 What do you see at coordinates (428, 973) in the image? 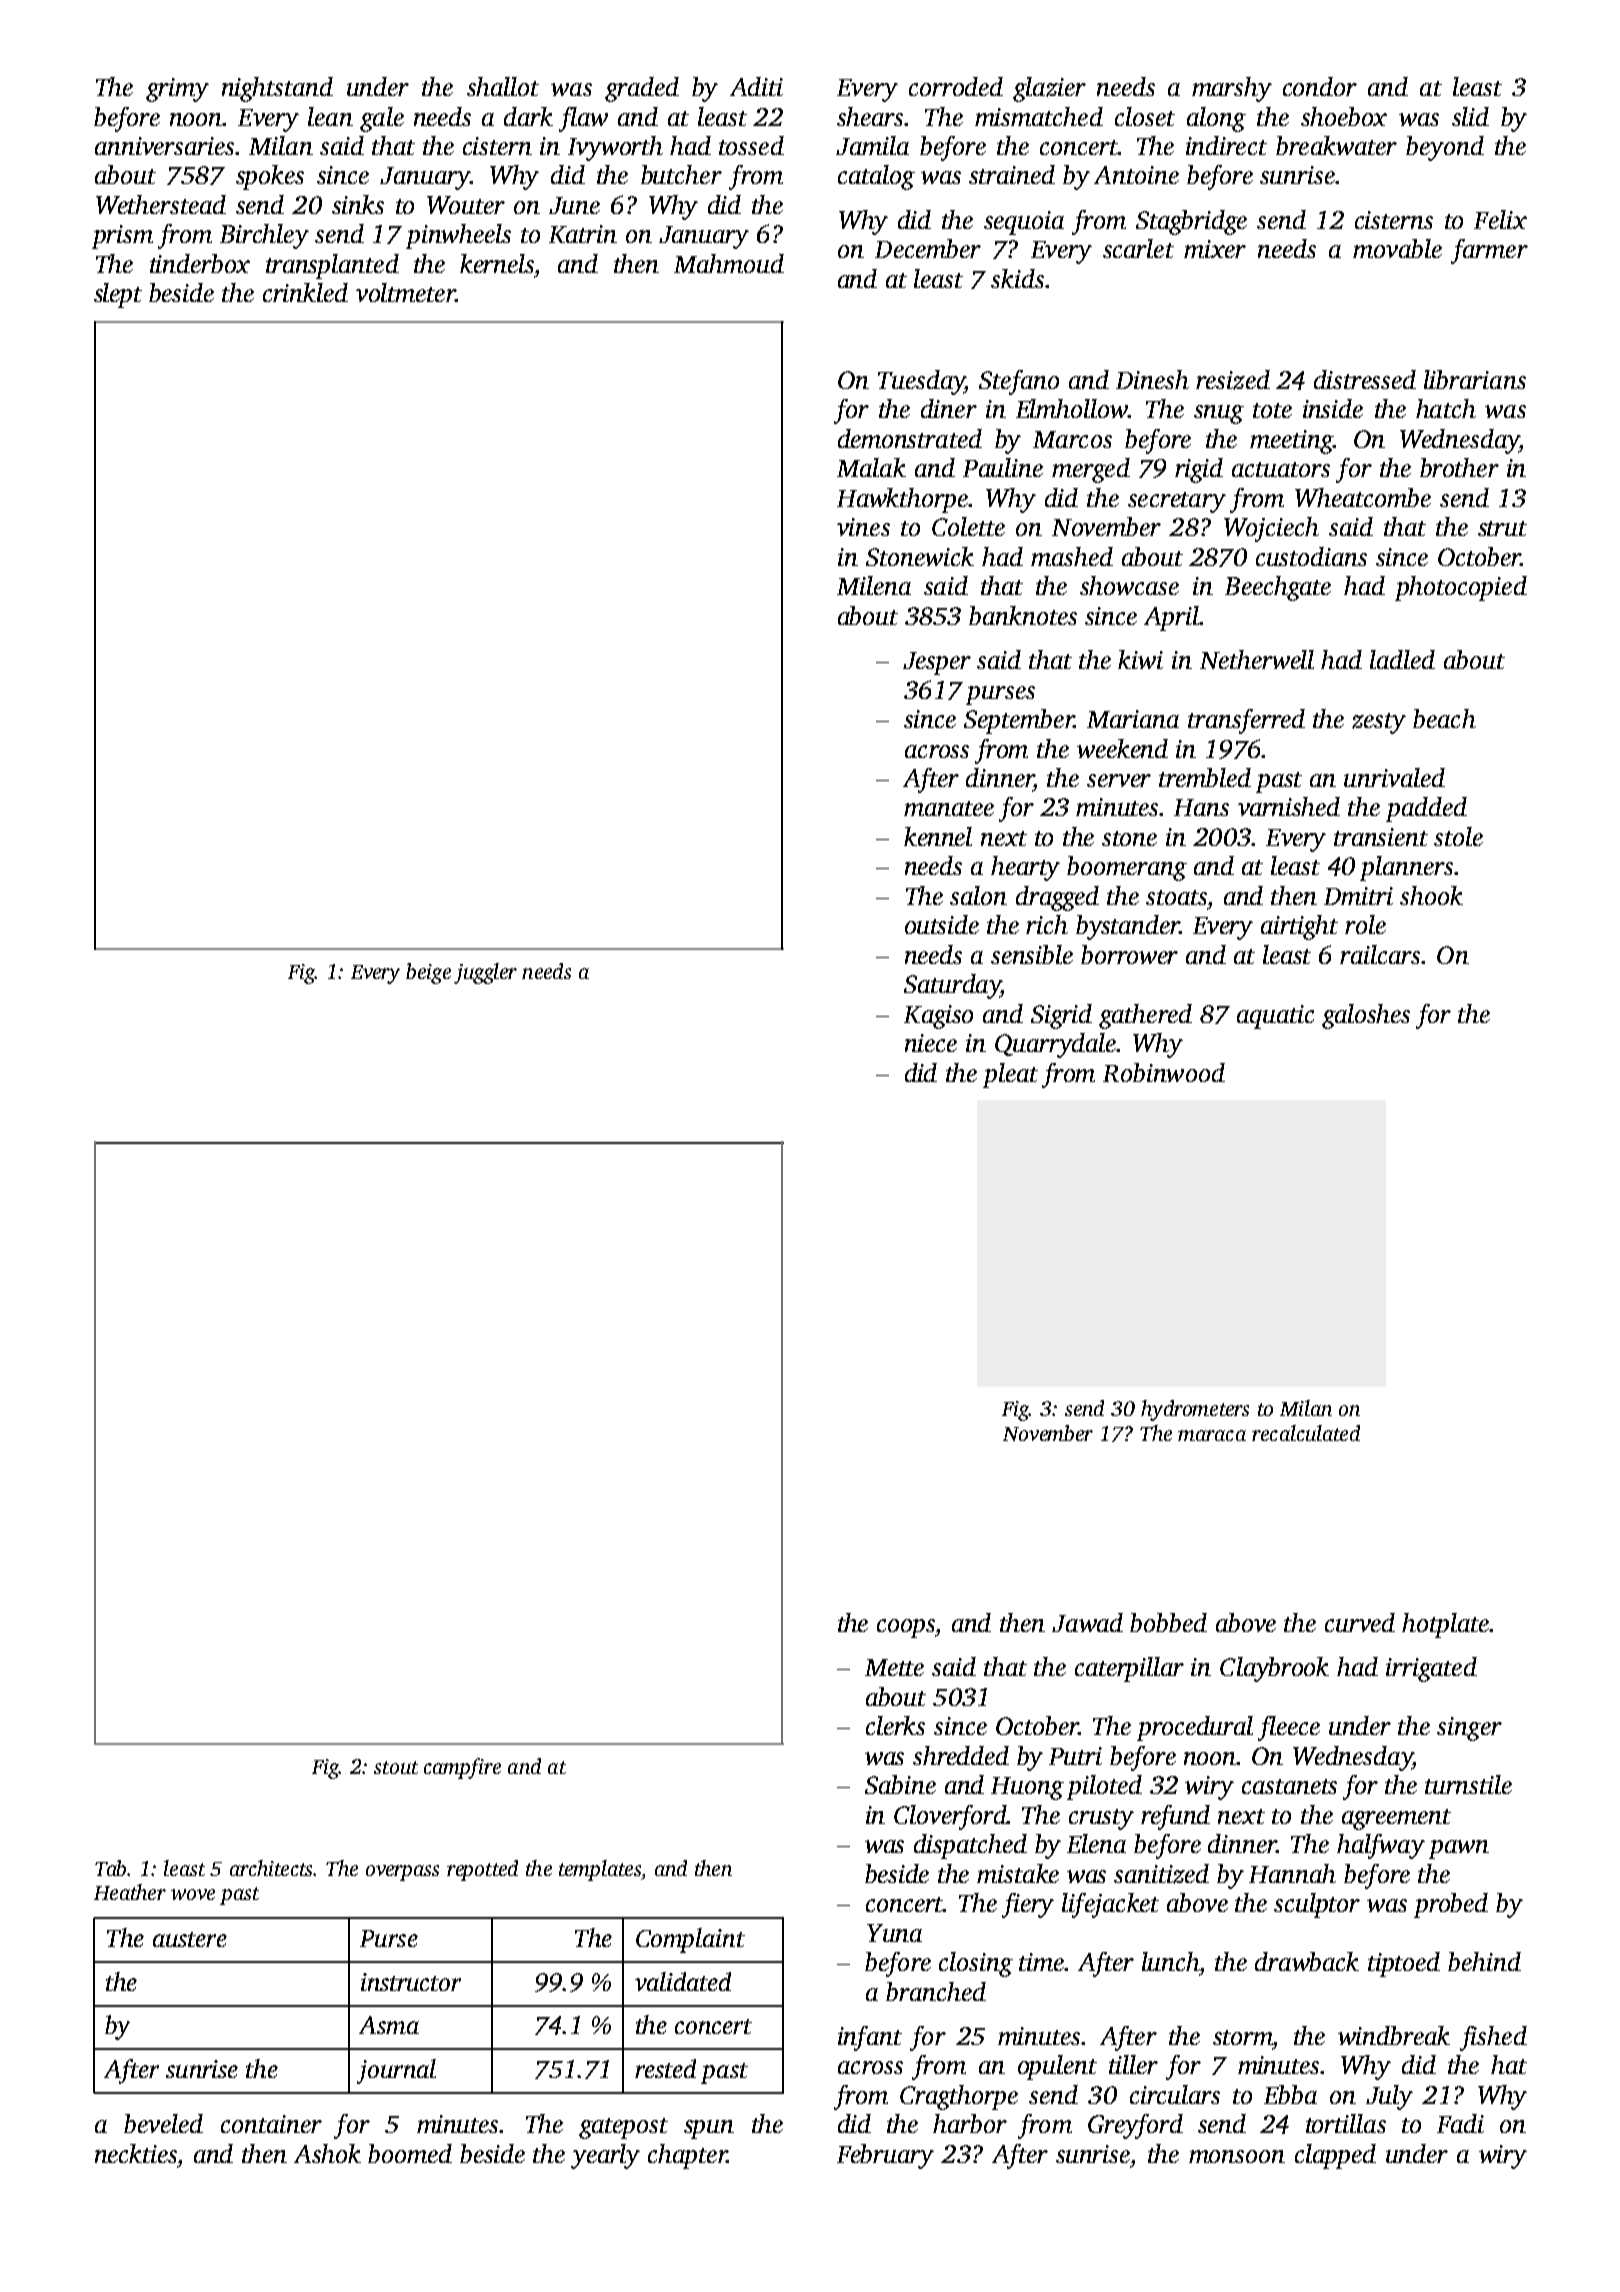
I see `beige` at bounding box center [428, 973].
